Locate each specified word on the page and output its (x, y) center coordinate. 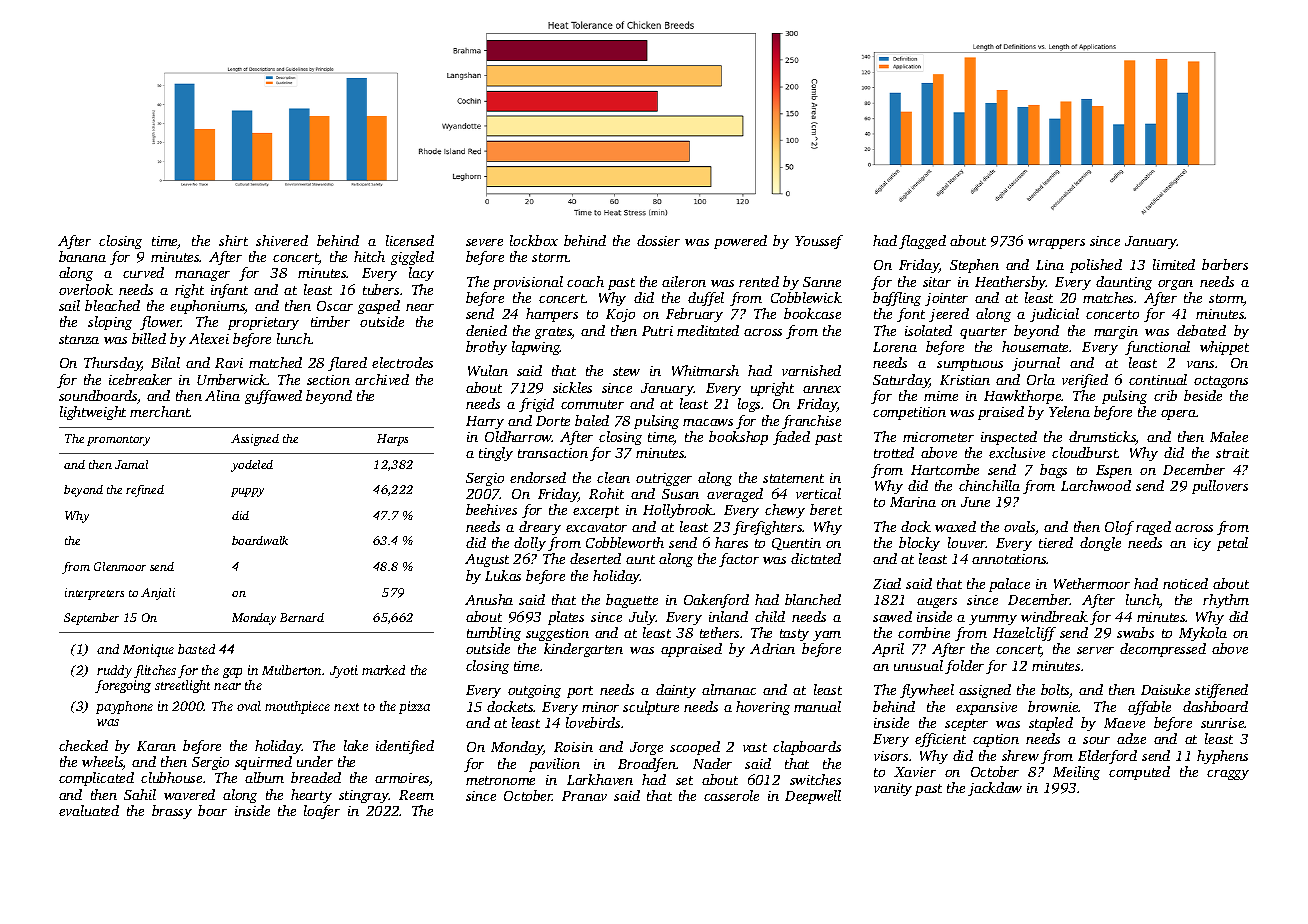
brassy (172, 812)
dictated (816, 558)
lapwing (536, 348)
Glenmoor (120, 566)
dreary (540, 528)
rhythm (1226, 601)
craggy (1228, 775)
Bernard (302, 617)
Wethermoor (1092, 583)
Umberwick (232, 379)
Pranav (584, 796)
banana (82, 256)
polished (1096, 266)
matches (1108, 297)
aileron (684, 281)
